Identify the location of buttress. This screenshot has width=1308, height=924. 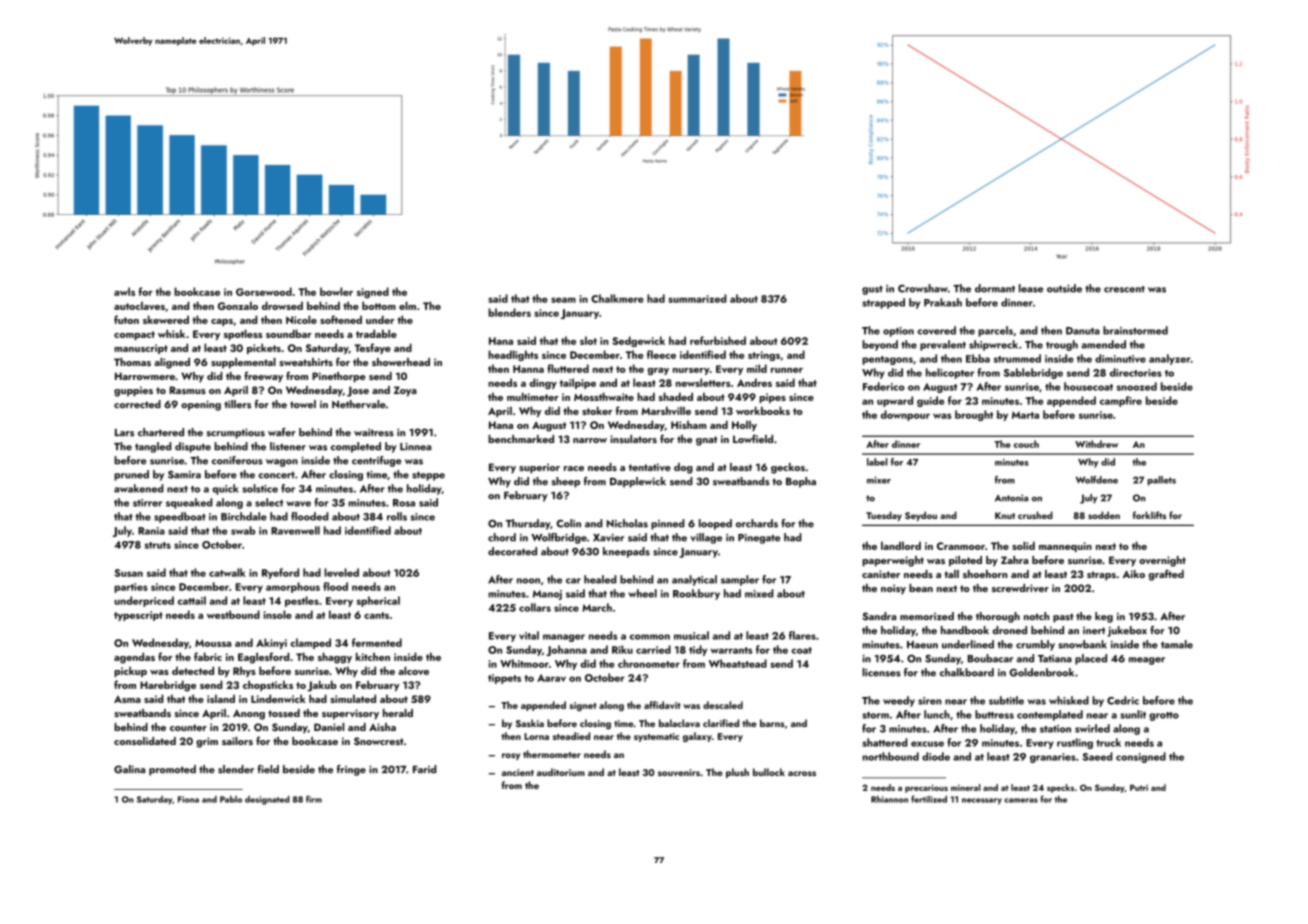
(994, 714).
